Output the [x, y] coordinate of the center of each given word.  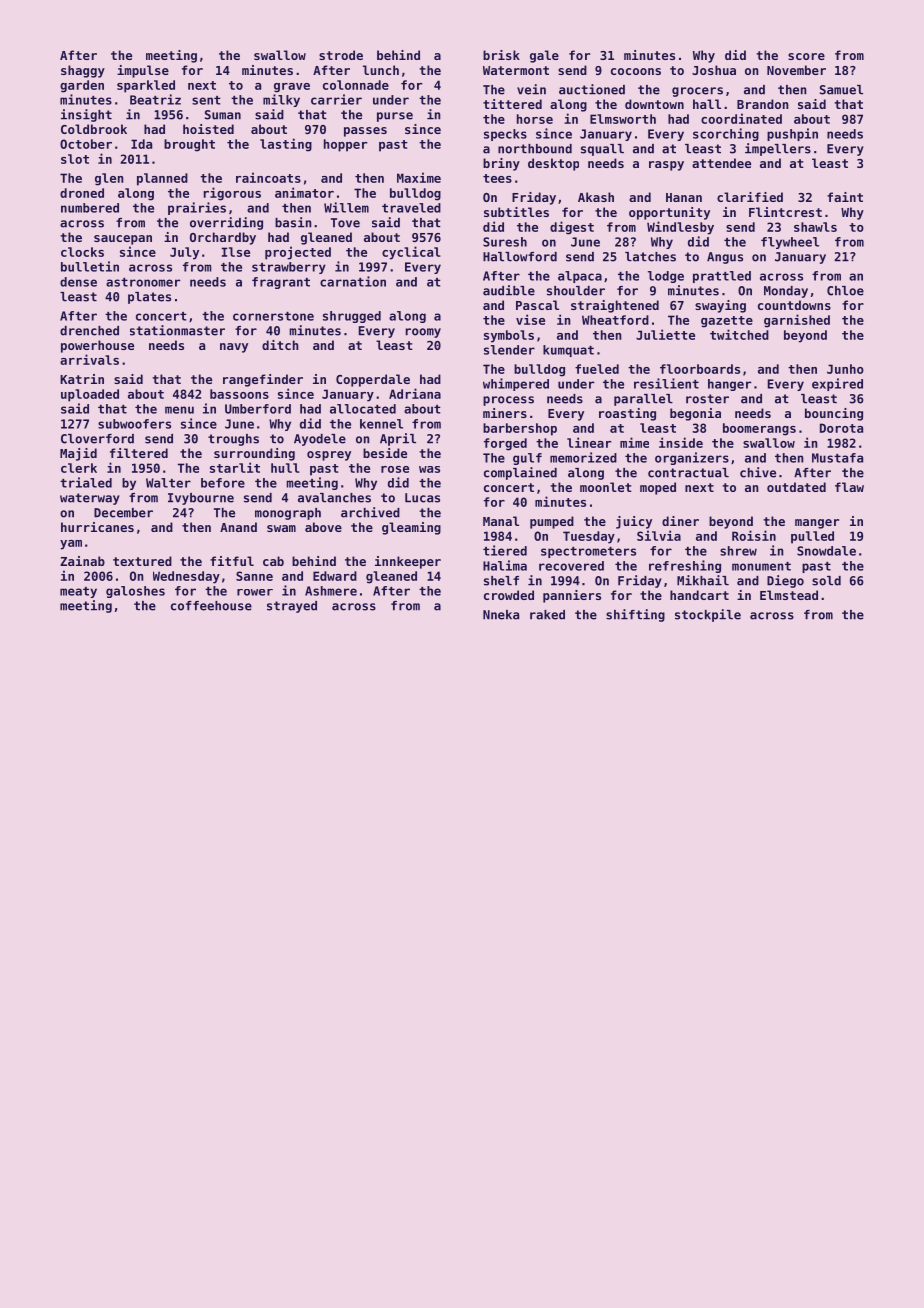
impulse [143, 71]
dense [78, 282]
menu [179, 410]
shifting [635, 615]
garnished [797, 321]
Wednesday [186, 577]
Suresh [505, 242]
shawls [815, 227]
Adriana [415, 393]
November [796, 70]
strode [341, 55]
